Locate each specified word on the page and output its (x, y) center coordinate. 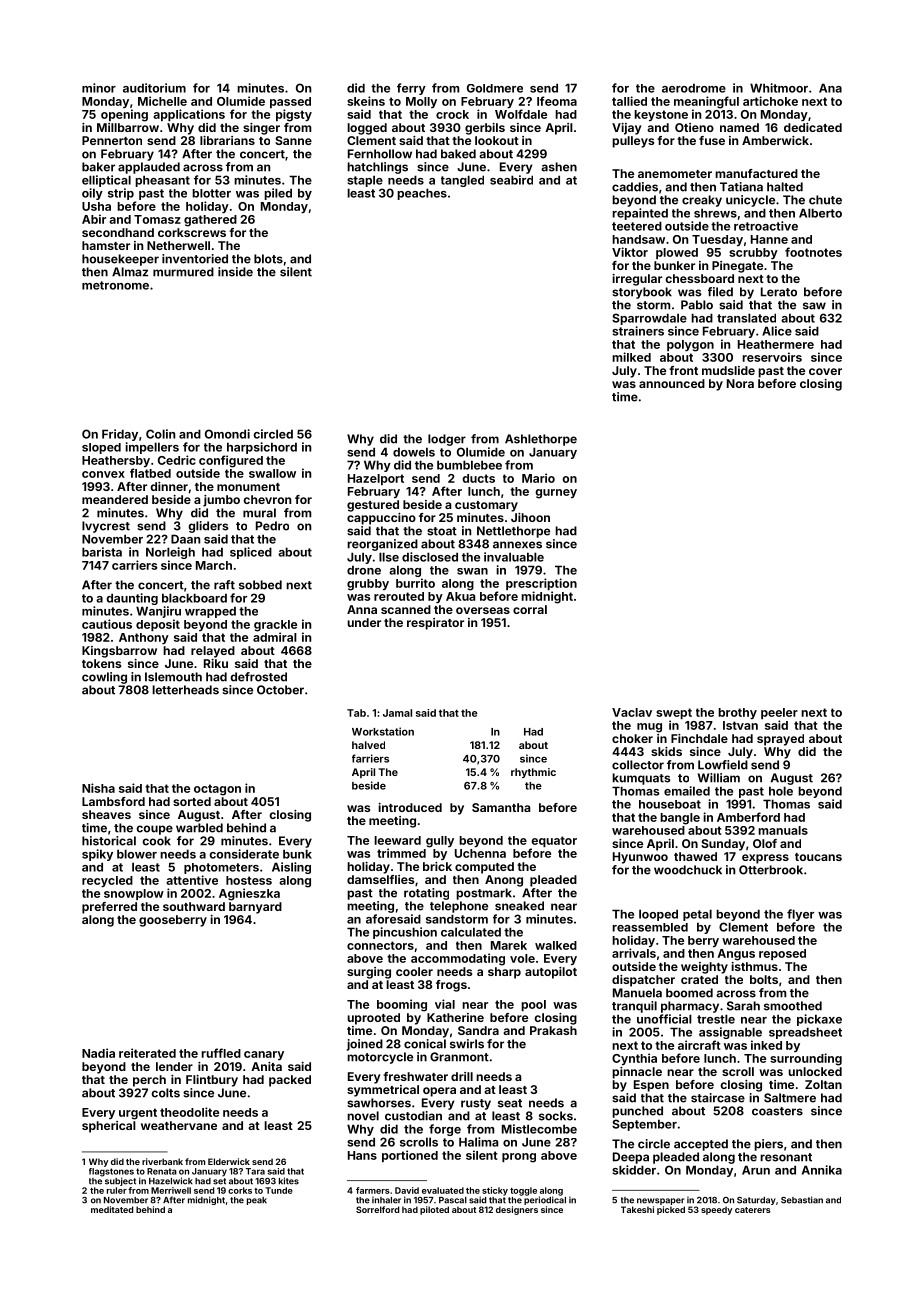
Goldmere (495, 88)
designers (517, 1210)
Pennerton (112, 140)
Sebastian (802, 1200)
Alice (777, 331)
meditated (112, 1209)
